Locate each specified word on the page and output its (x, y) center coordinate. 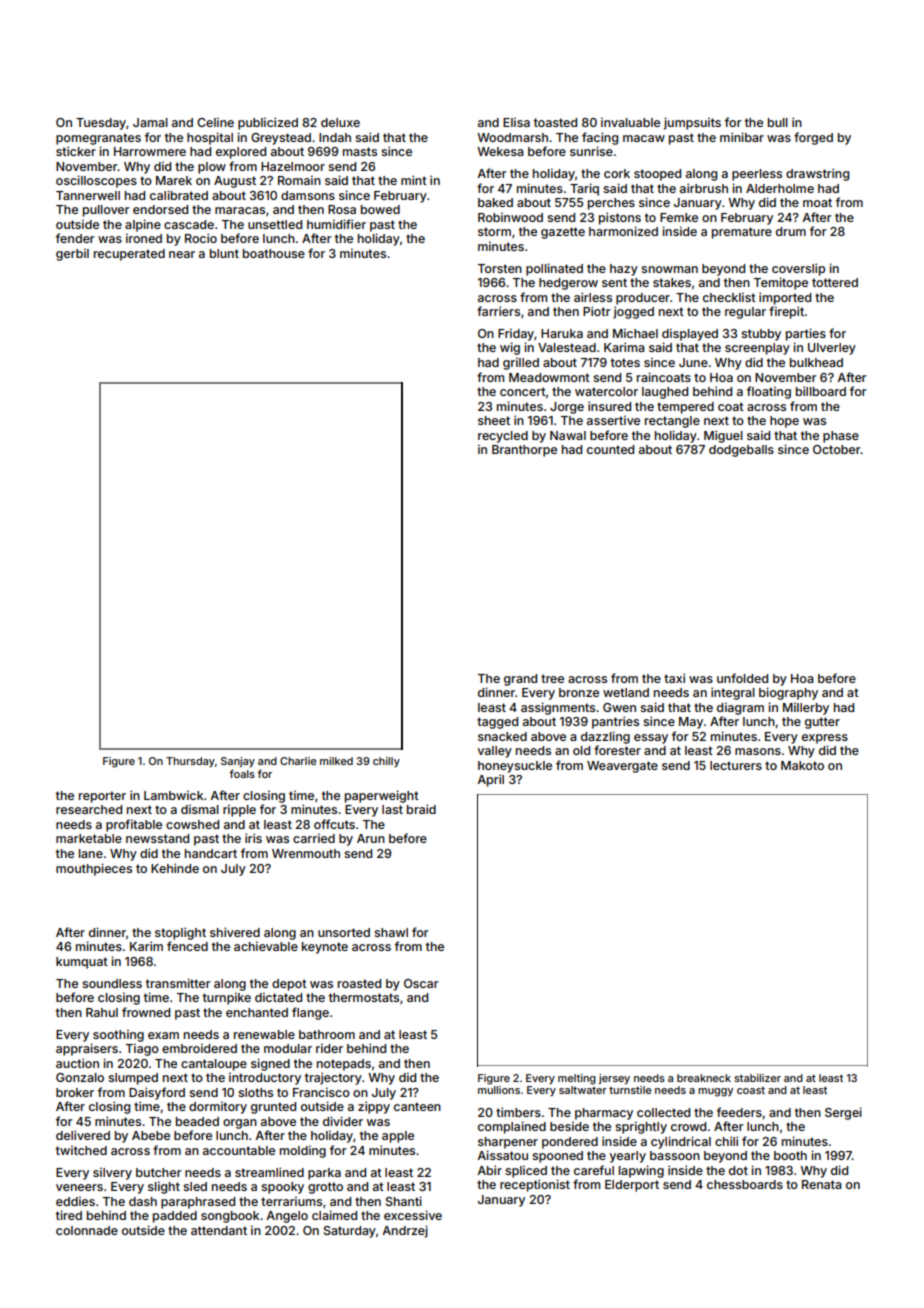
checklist (729, 297)
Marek (174, 180)
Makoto (802, 765)
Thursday (190, 762)
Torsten (500, 268)
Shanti (404, 1201)
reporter (102, 797)
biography (788, 693)
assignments (558, 708)
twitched (81, 1150)
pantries (615, 722)
